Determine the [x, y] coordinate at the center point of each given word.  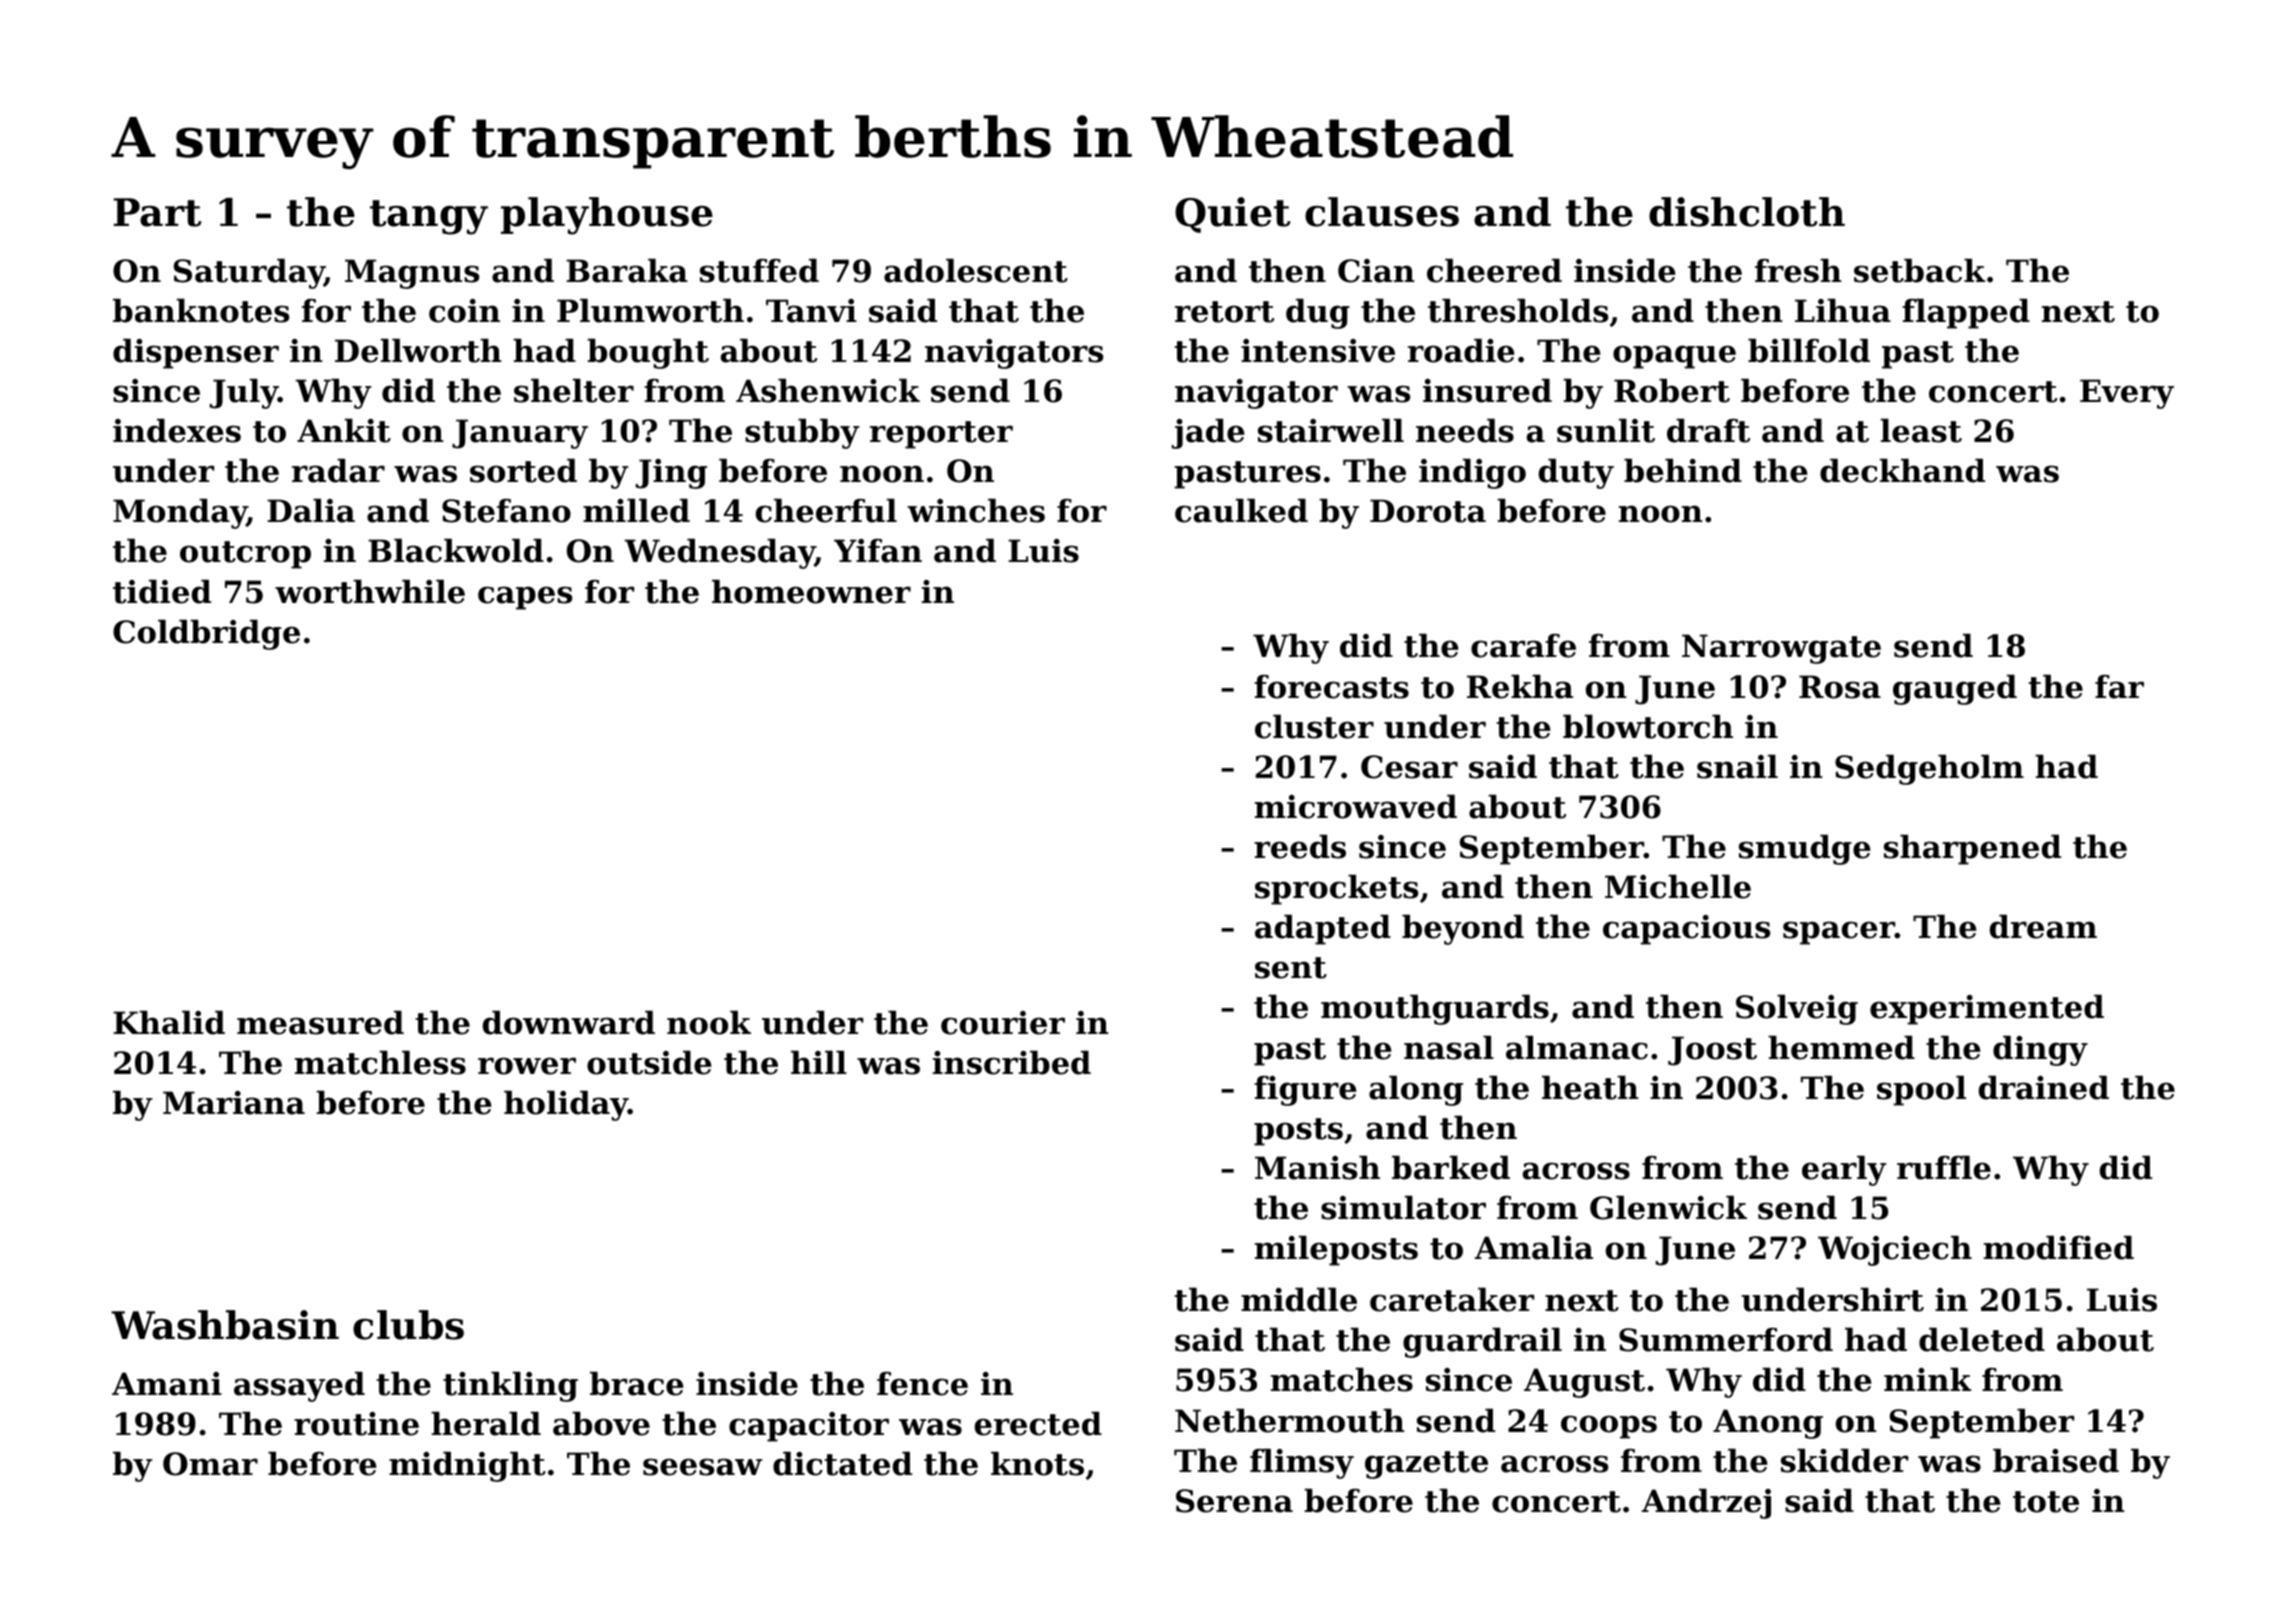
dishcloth [1747, 212]
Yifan [878, 551]
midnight [467, 1466]
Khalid [169, 1022]
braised [2056, 1460]
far [2119, 687]
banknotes [201, 310]
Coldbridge [206, 634]
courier [1003, 1023]
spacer [1839, 933]
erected [1038, 1423]
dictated [842, 1463]
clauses [1382, 212]
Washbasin [225, 1325]
